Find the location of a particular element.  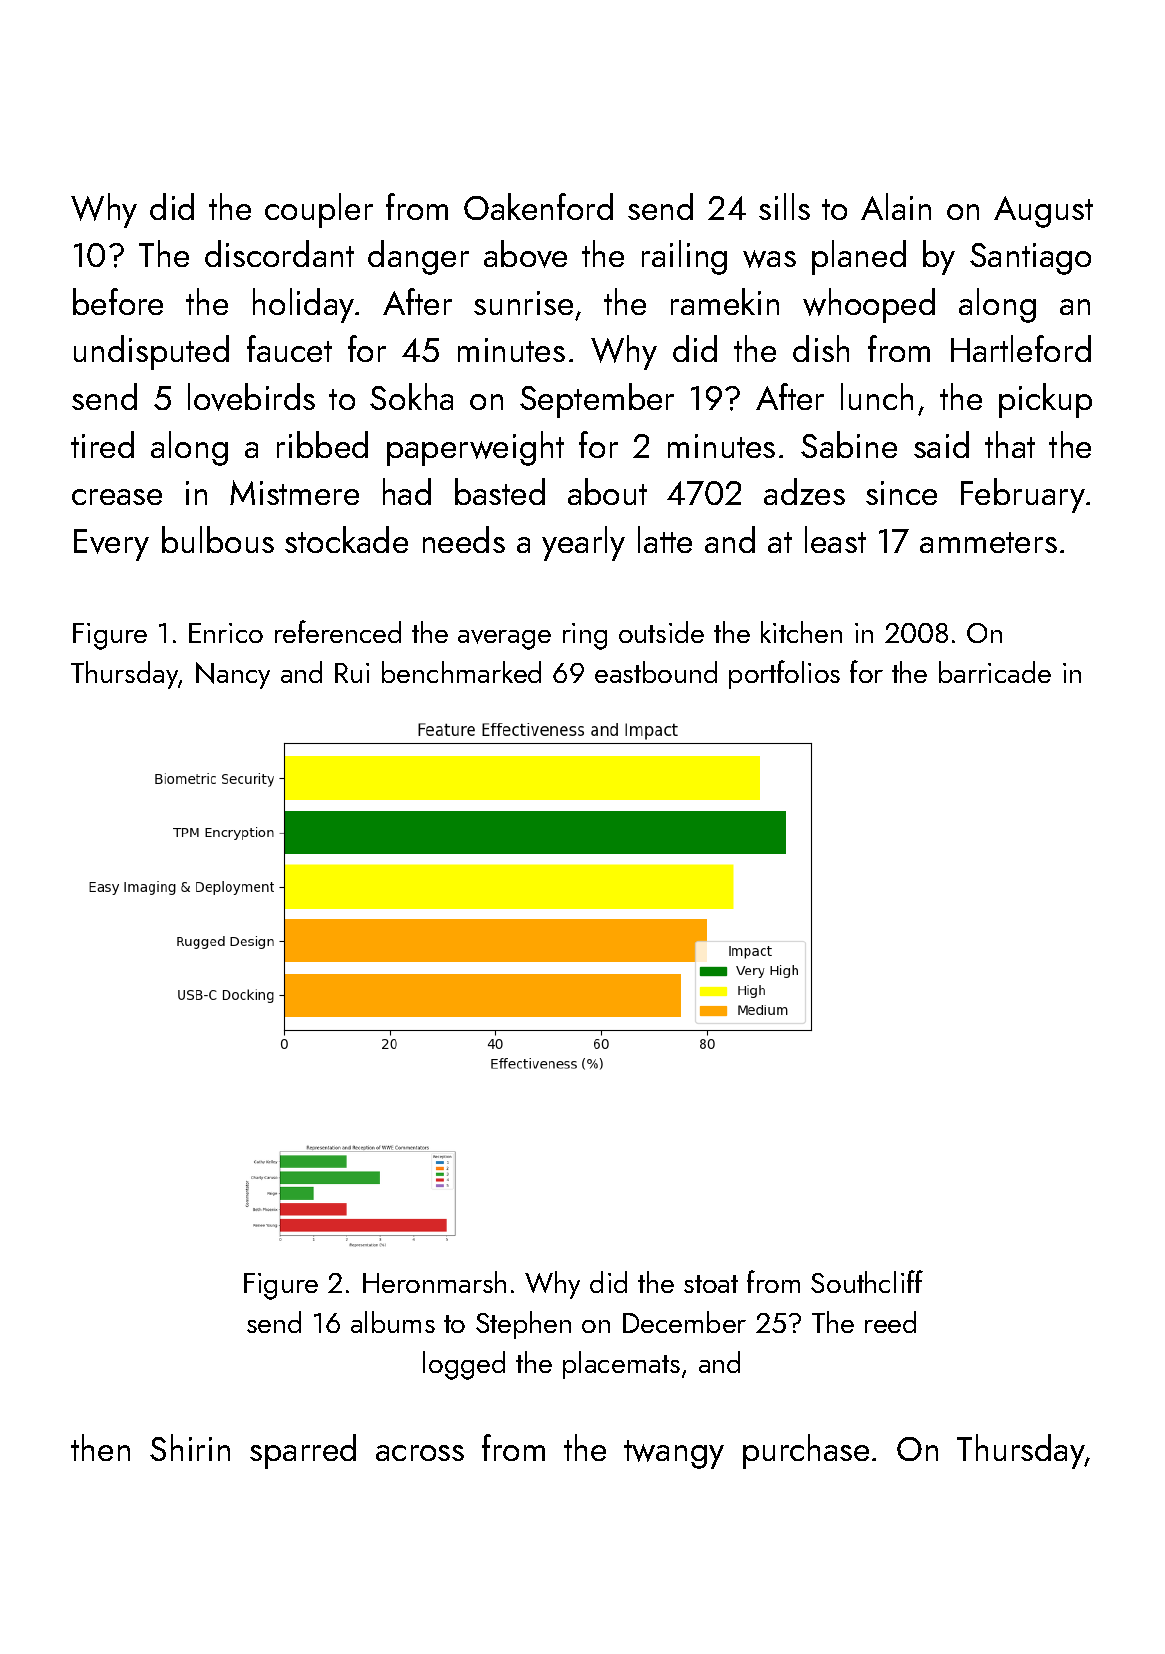

twangy is located at coordinates (674, 1454).
